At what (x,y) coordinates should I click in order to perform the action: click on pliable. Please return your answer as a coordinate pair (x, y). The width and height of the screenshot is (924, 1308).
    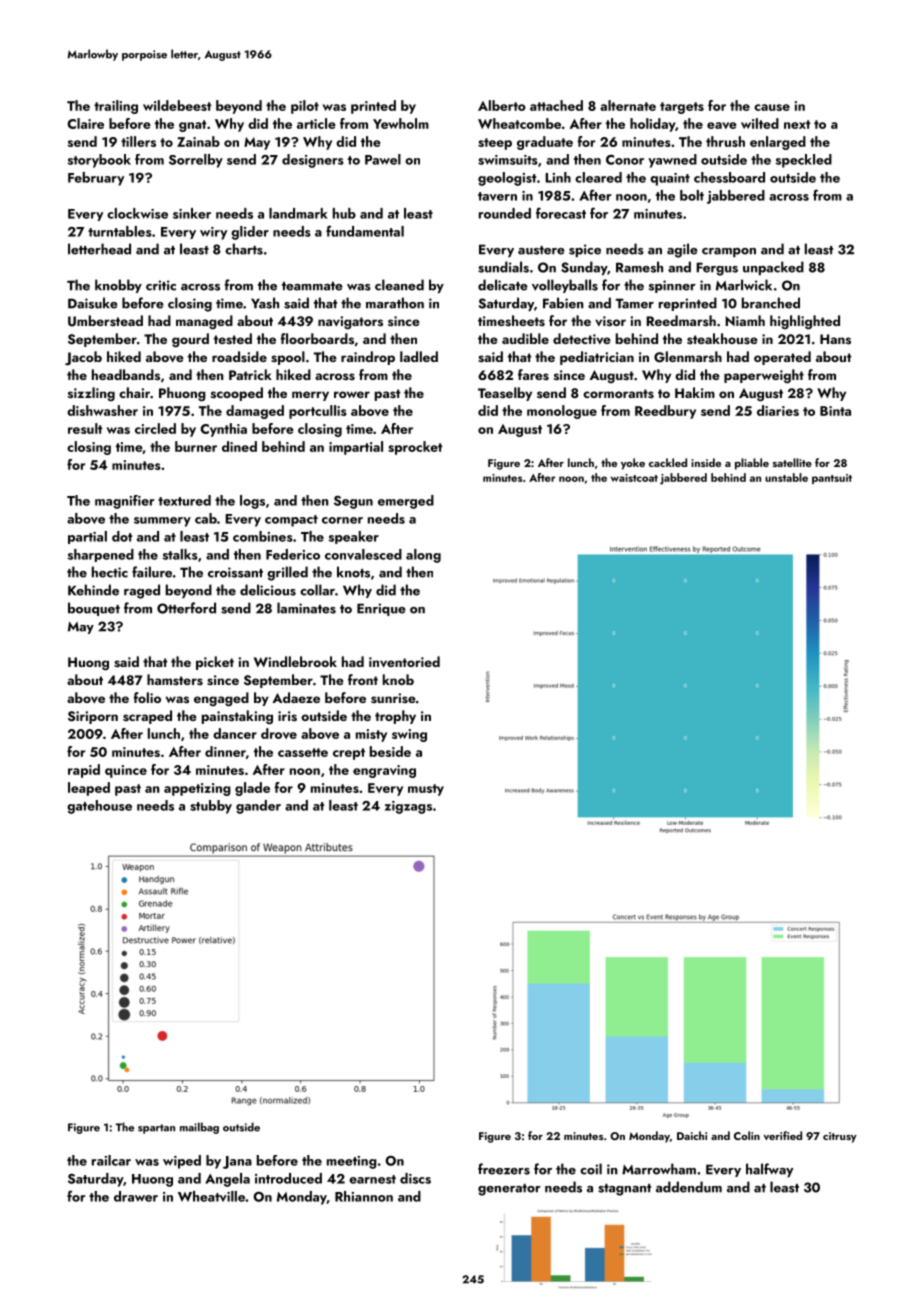
    Looking at the image, I should click on (752, 464).
